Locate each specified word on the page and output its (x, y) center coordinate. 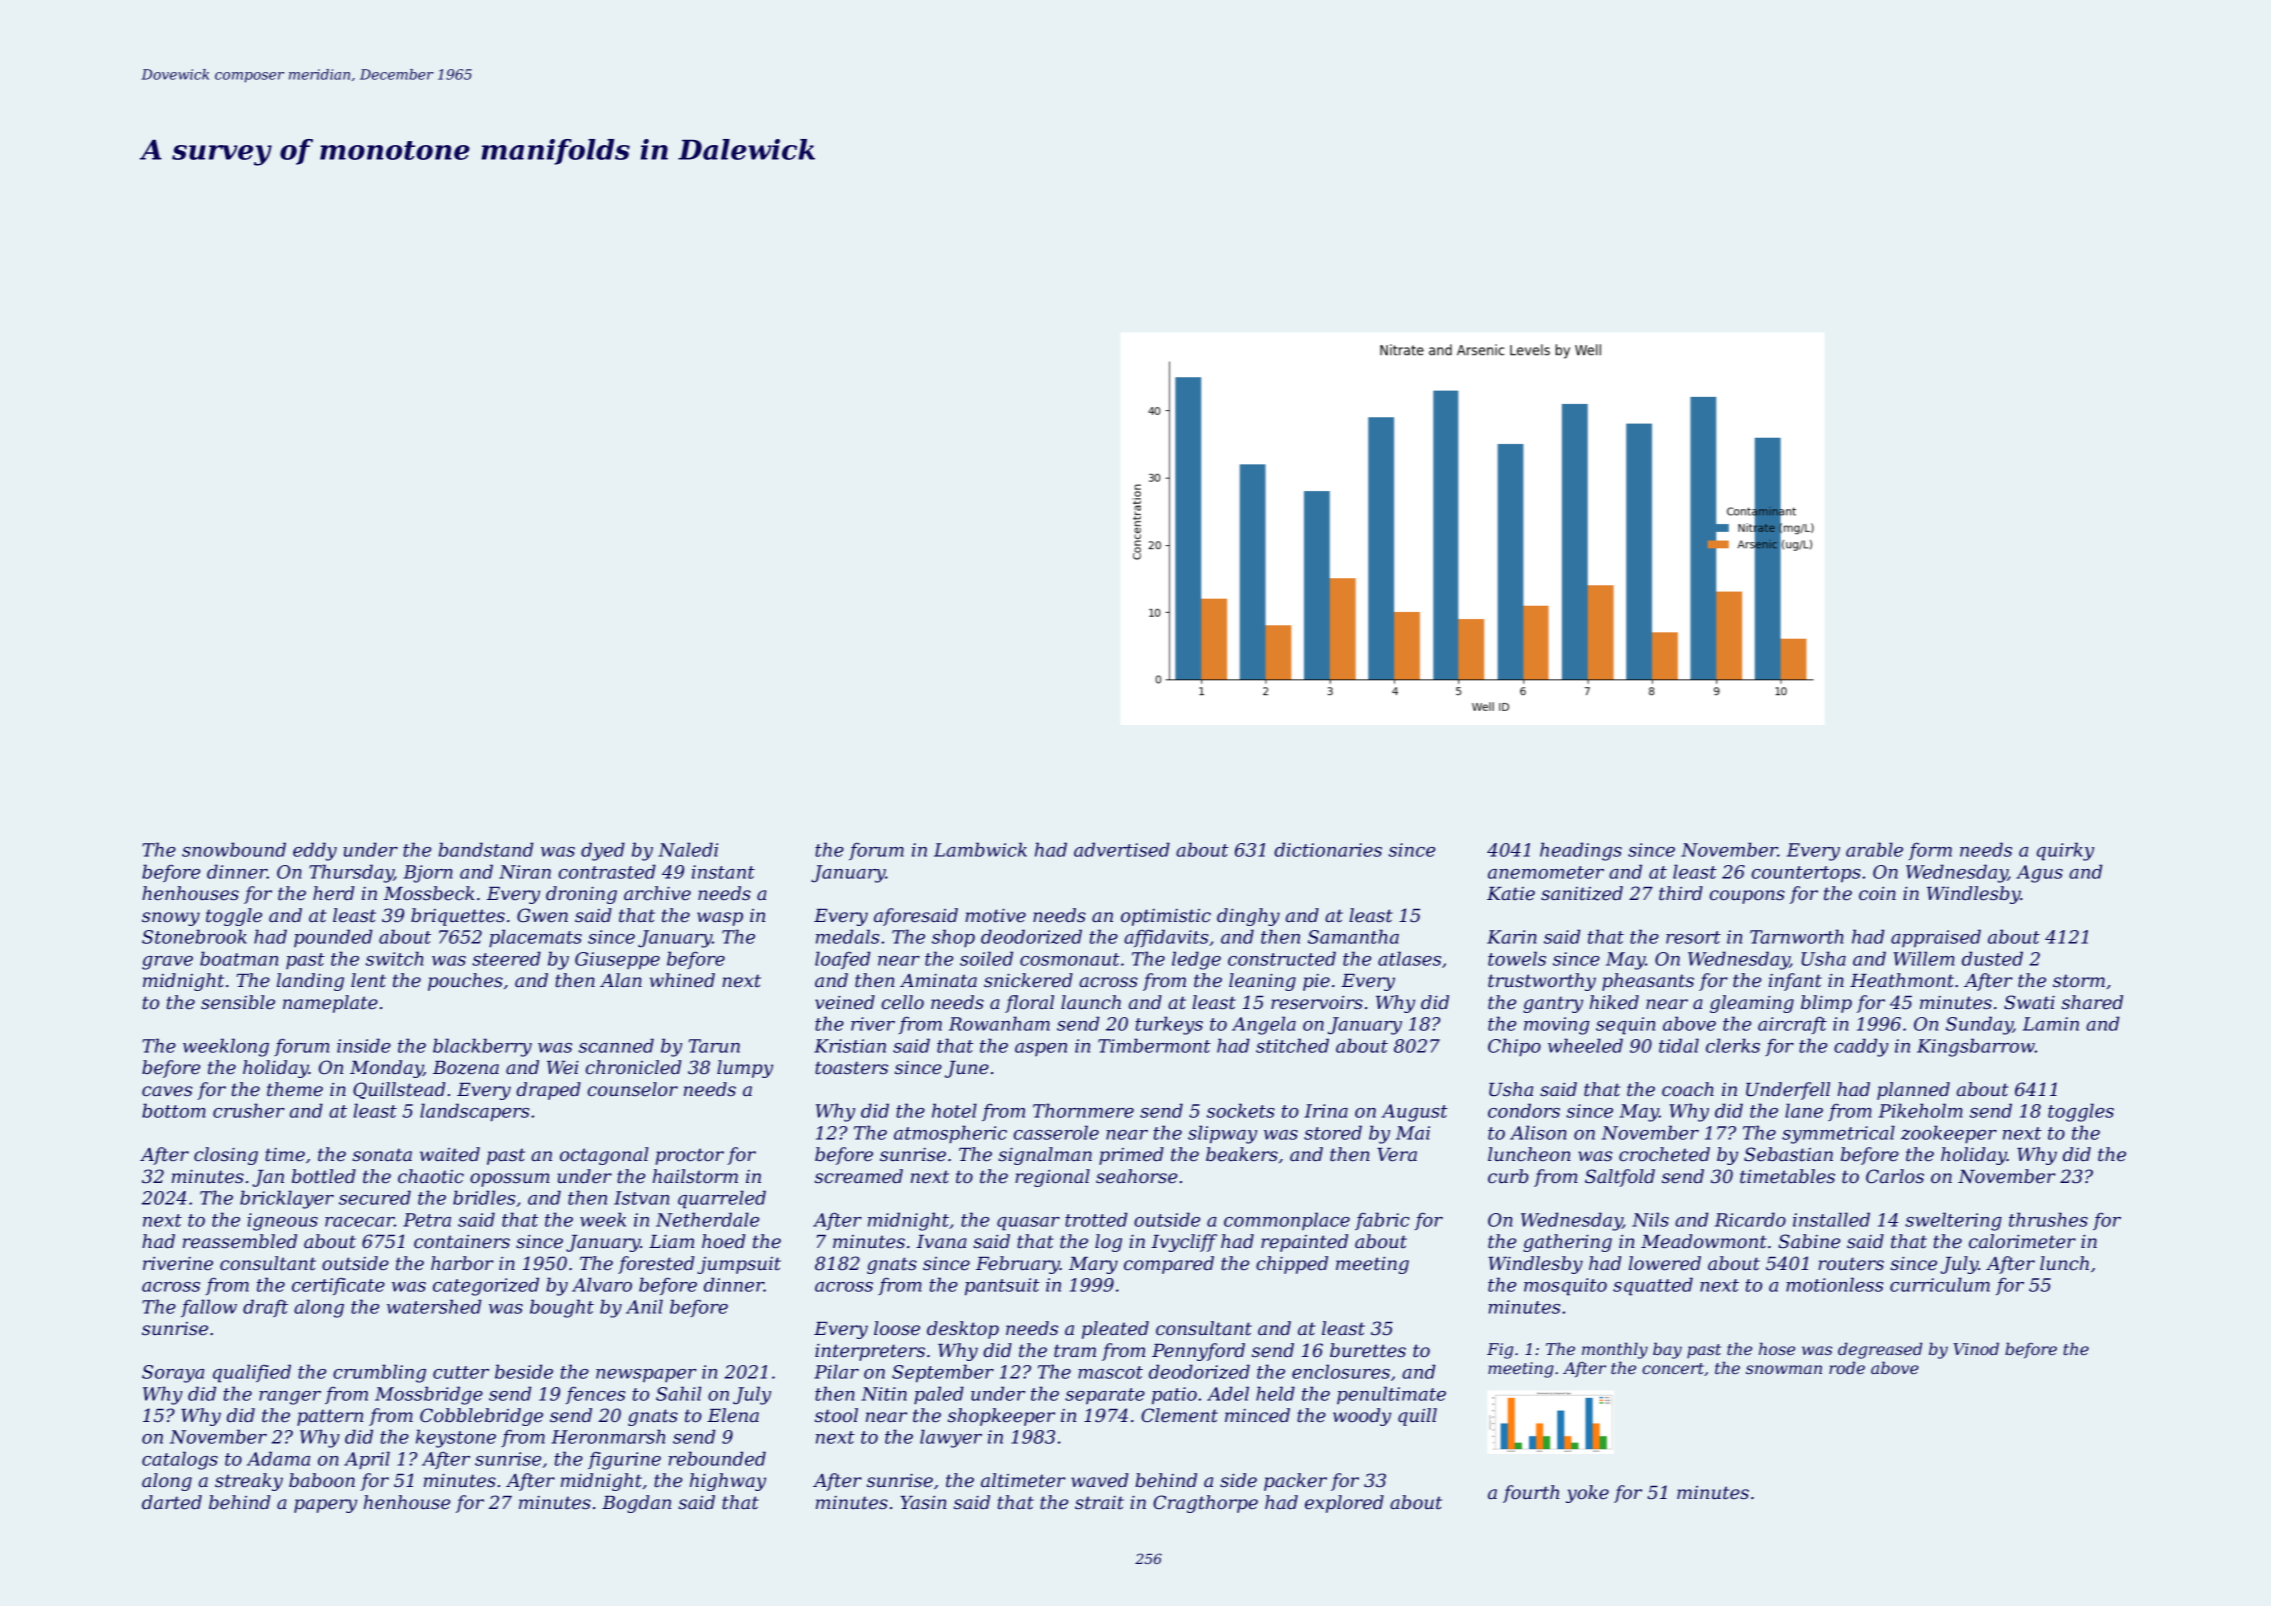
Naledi (688, 849)
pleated (1115, 1330)
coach (1688, 1089)
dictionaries (1328, 849)
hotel (954, 1110)
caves (167, 1091)
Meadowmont (1704, 1241)
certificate (338, 1286)
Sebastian (1788, 1154)
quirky (2065, 851)
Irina (1326, 1111)
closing (226, 1156)
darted (172, 1502)
